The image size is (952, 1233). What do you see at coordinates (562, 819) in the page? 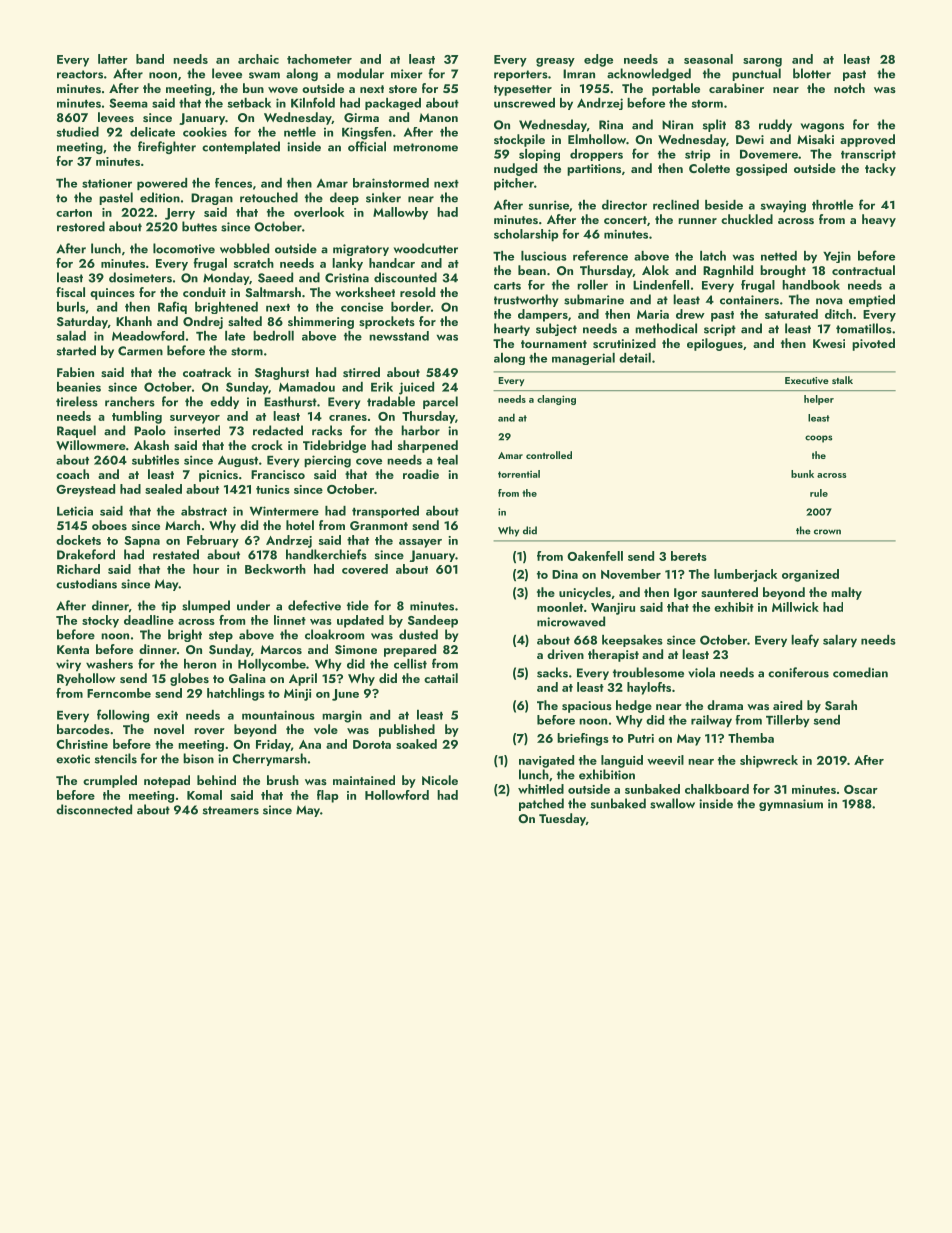
I see `Tuesday` at bounding box center [562, 819].
